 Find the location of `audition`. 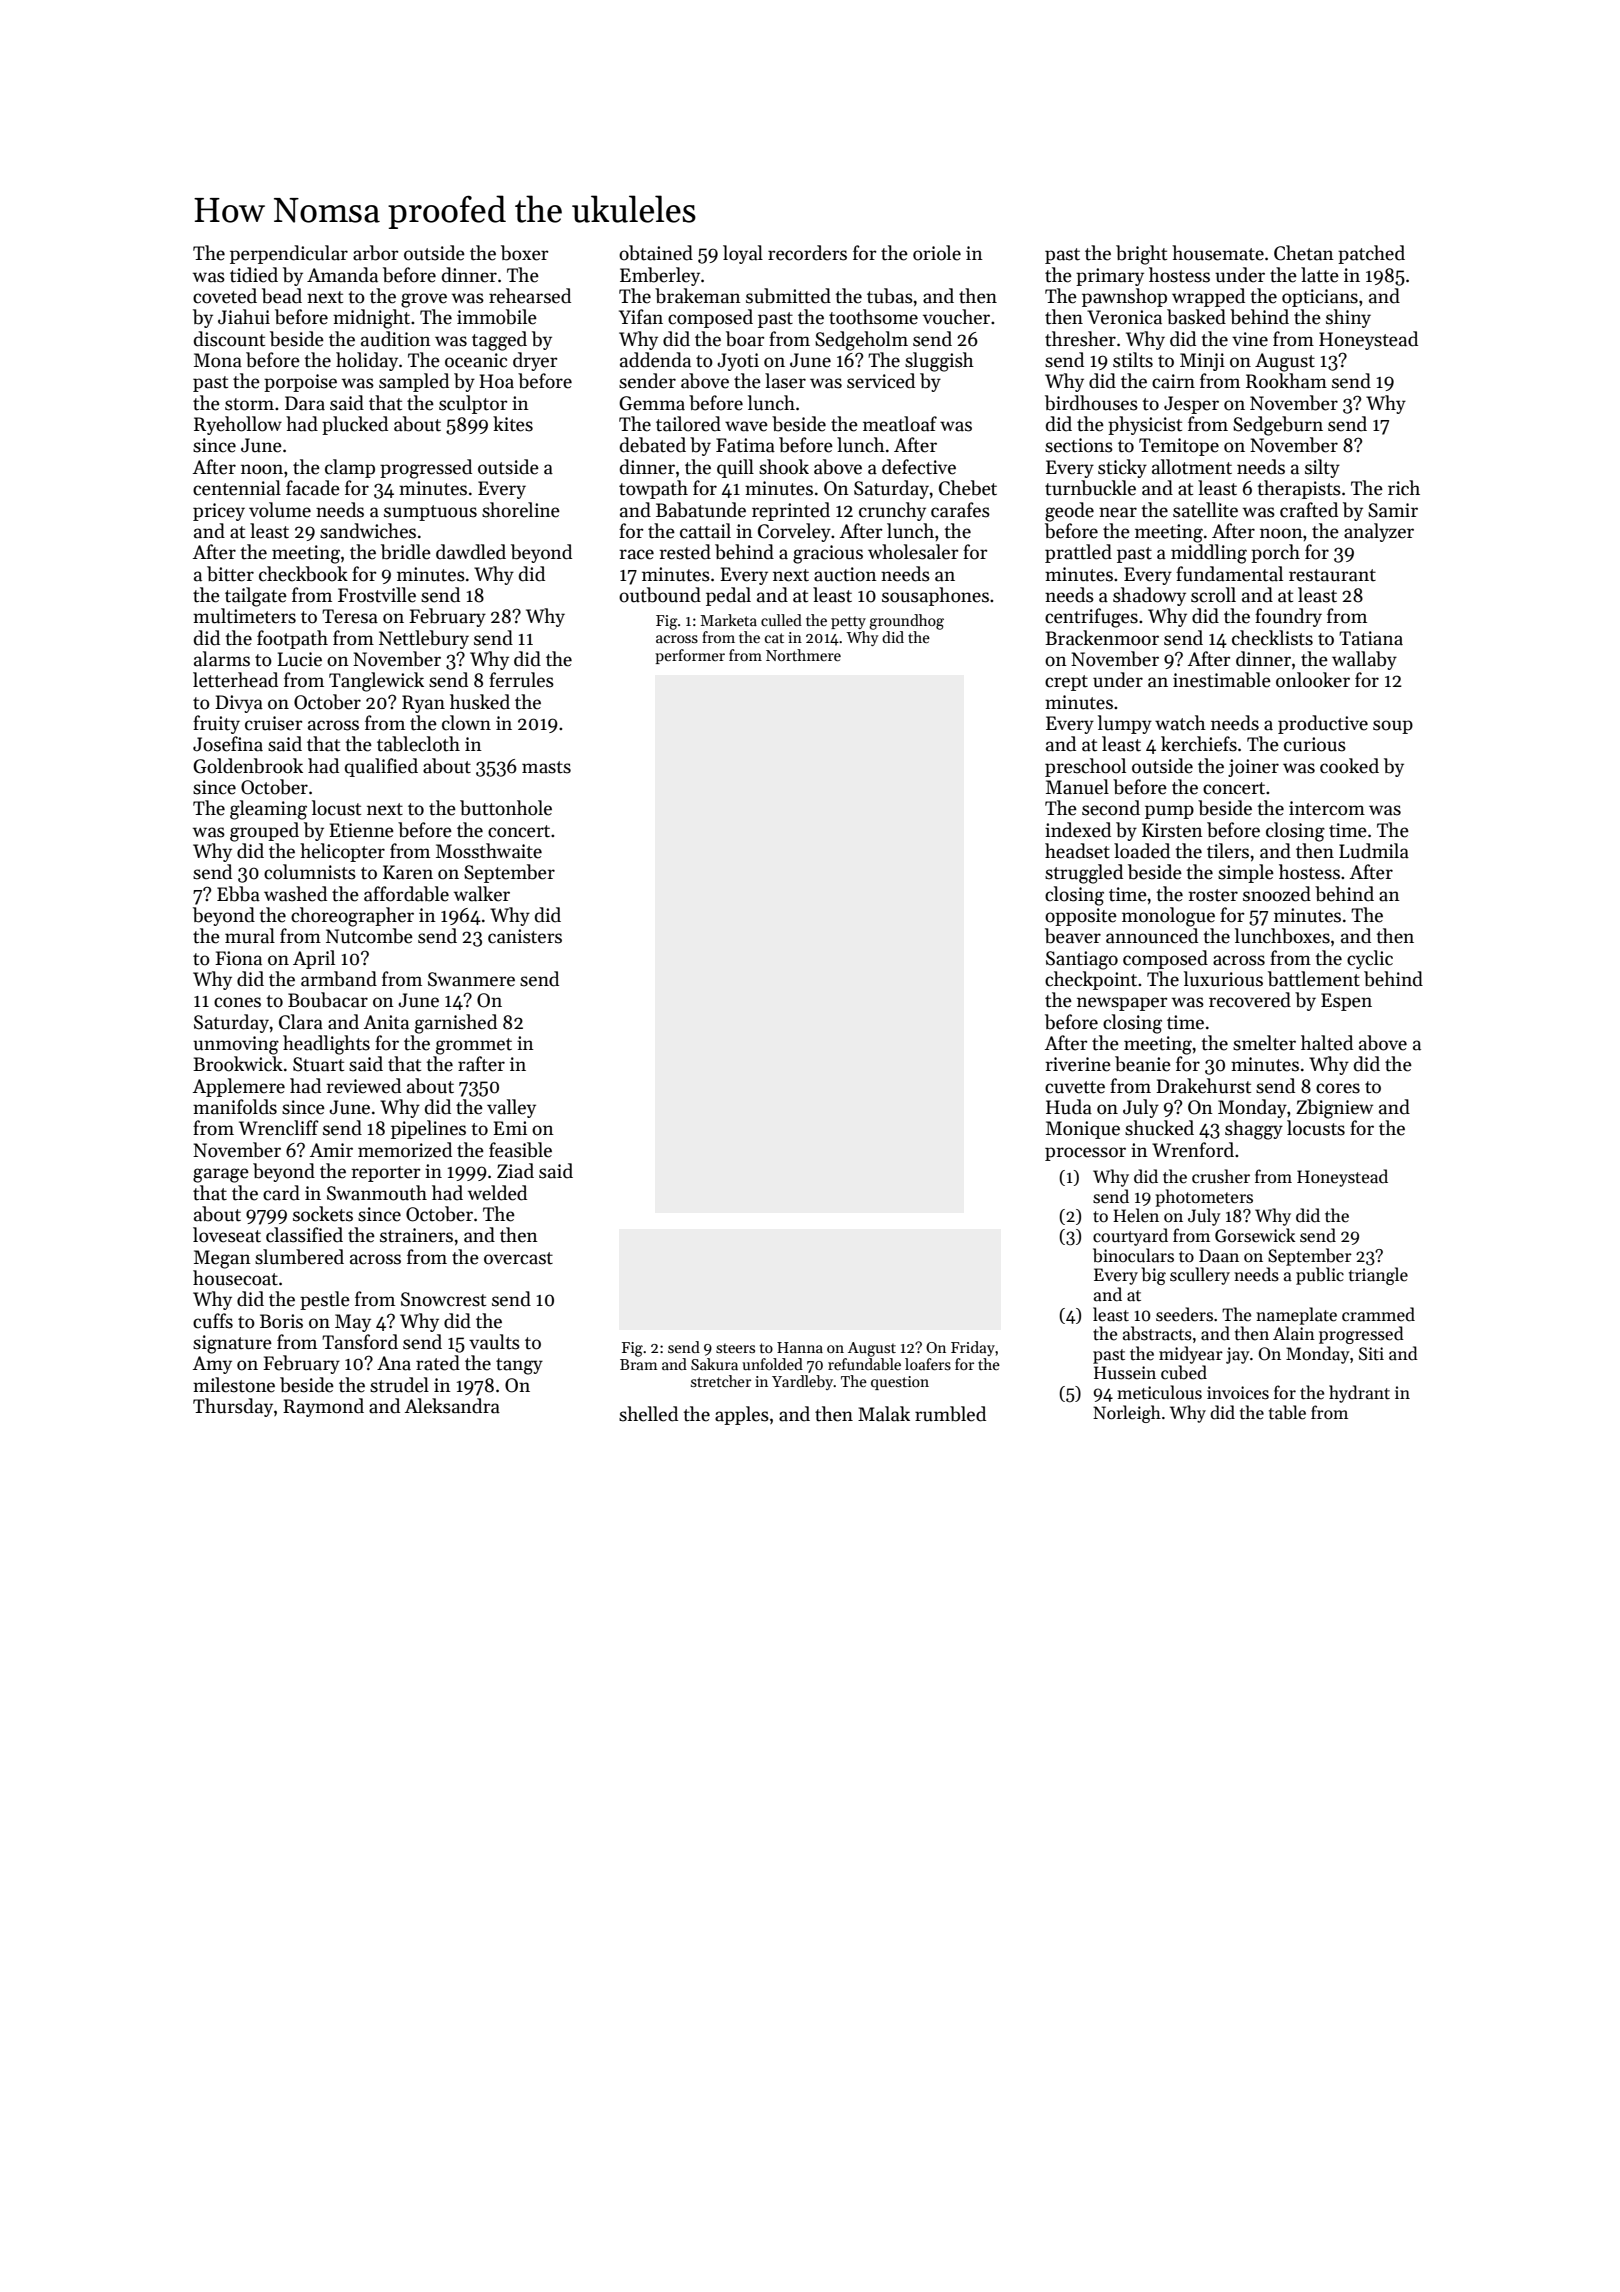

audition is located at coordinates (396, 339).
